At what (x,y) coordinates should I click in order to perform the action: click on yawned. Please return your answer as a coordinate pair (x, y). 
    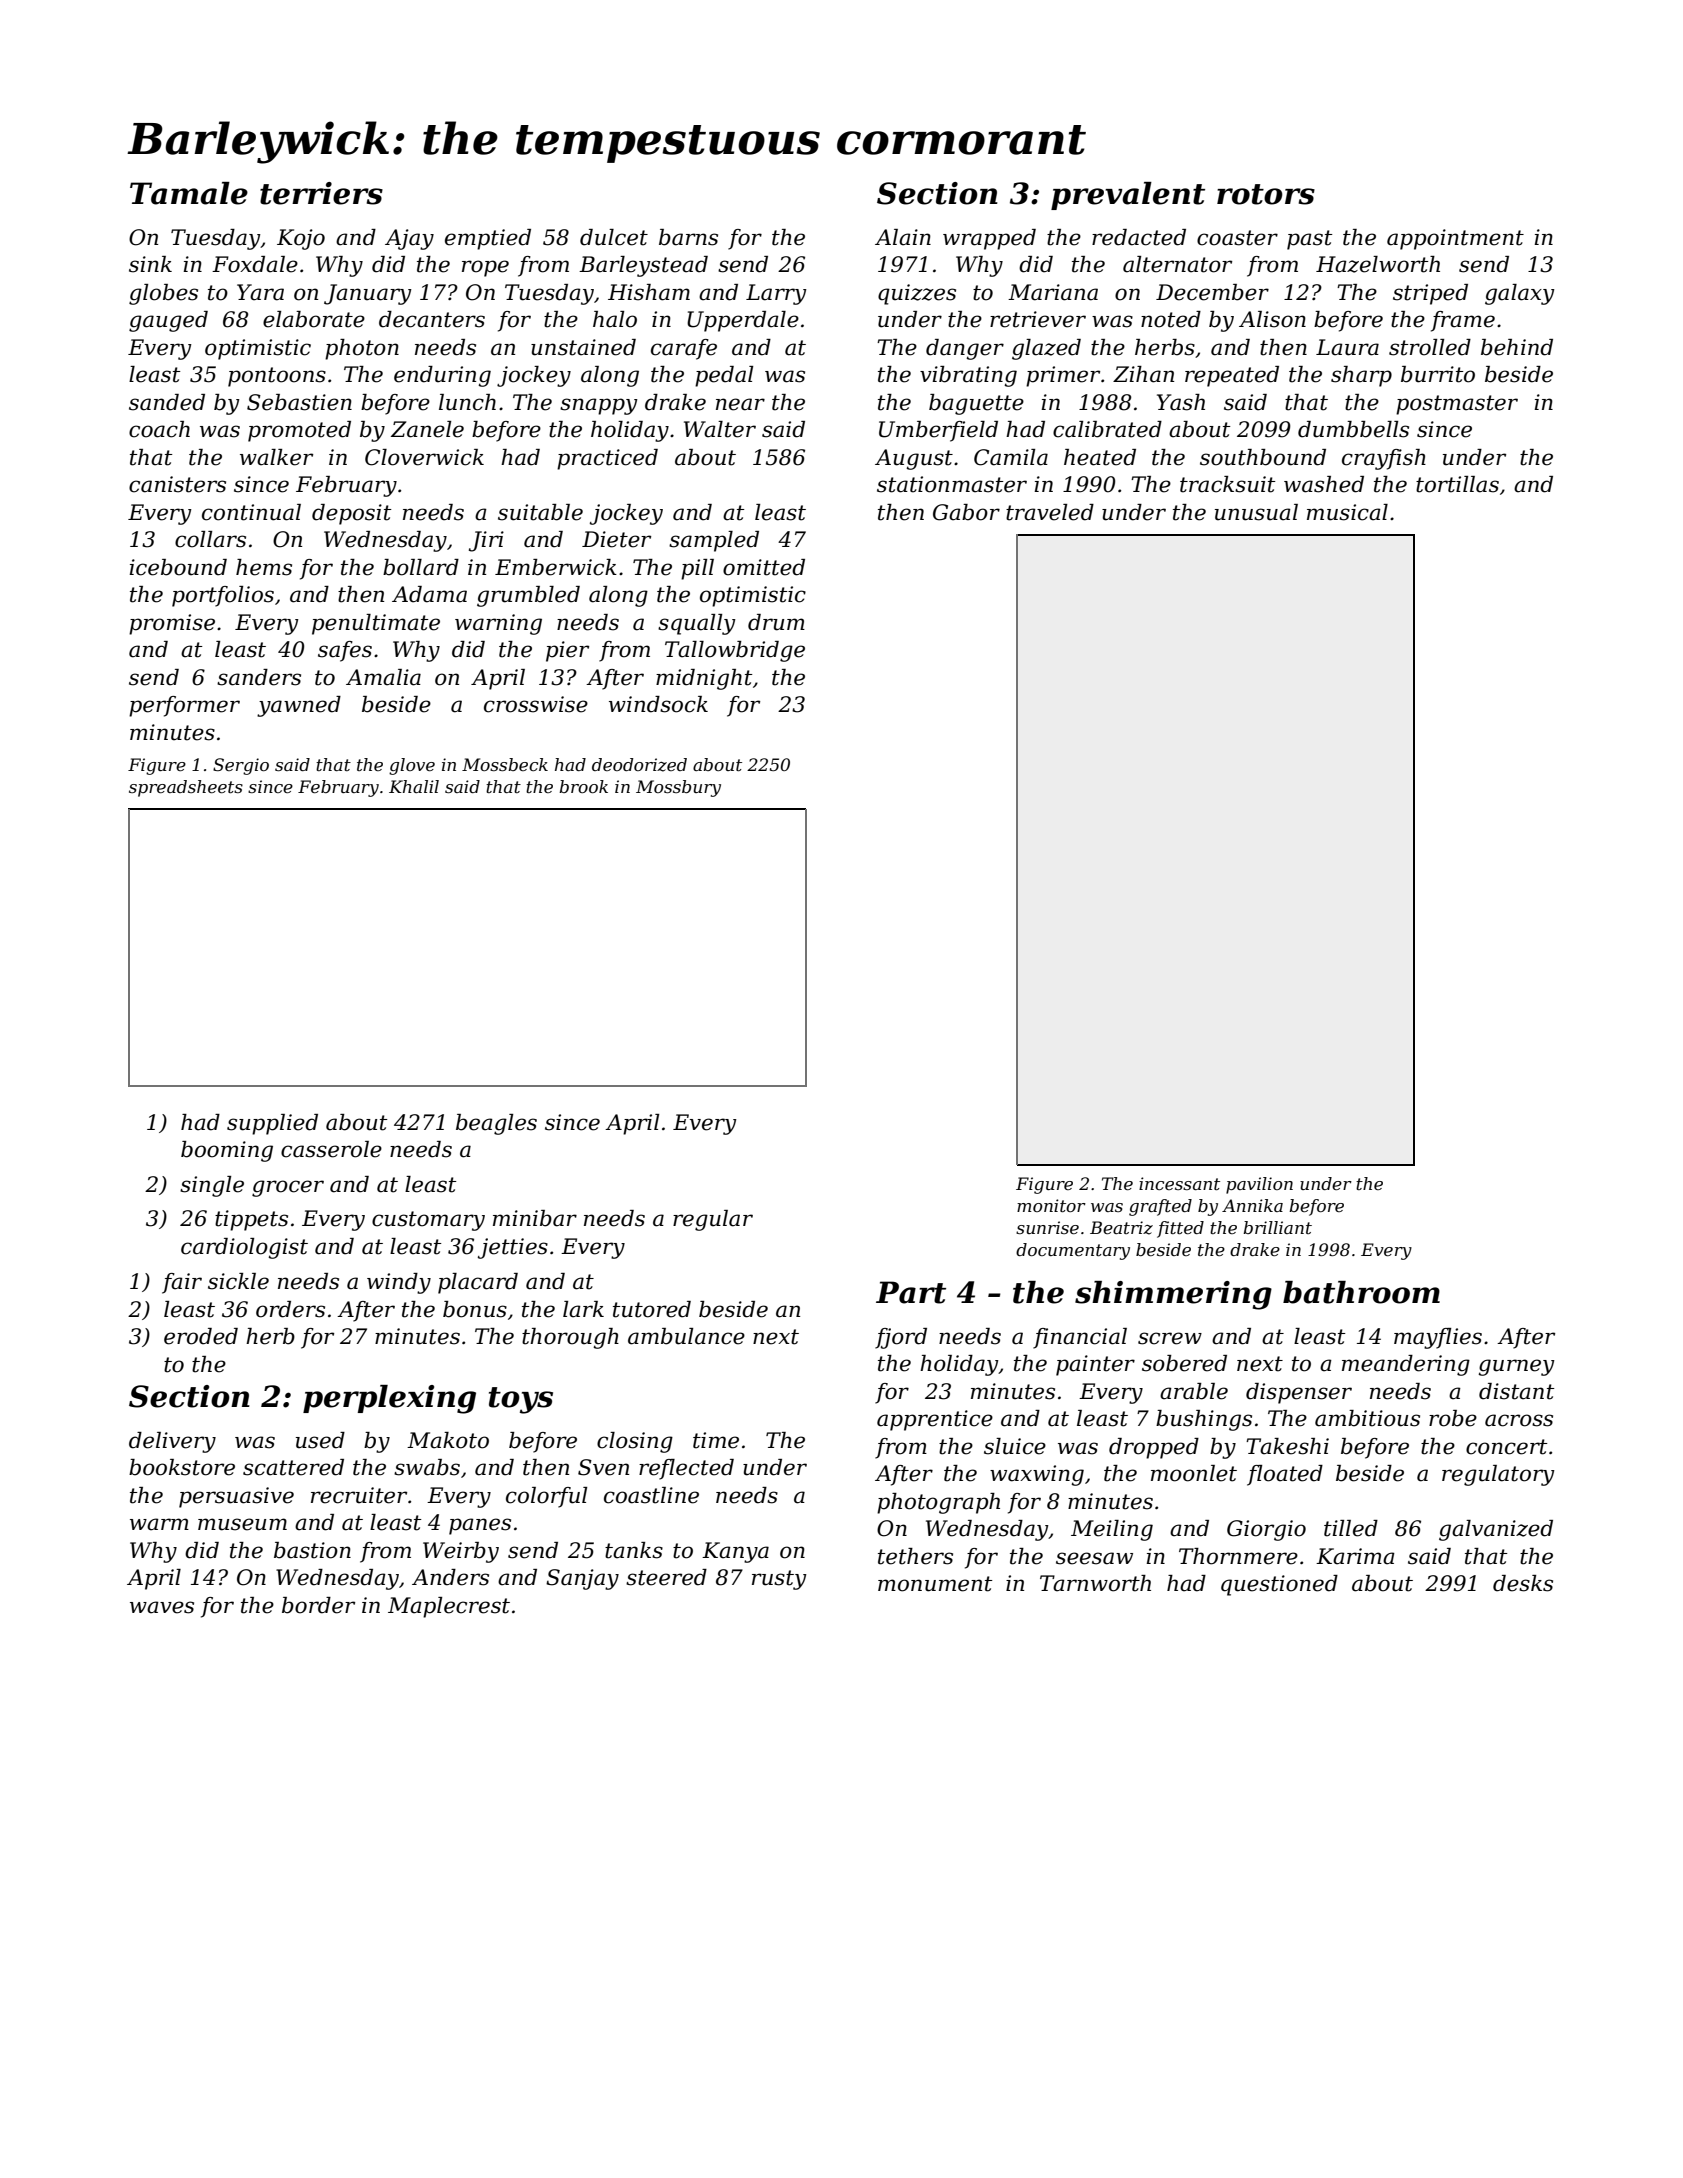
    Looking at the image, I should click on (299, 706).
